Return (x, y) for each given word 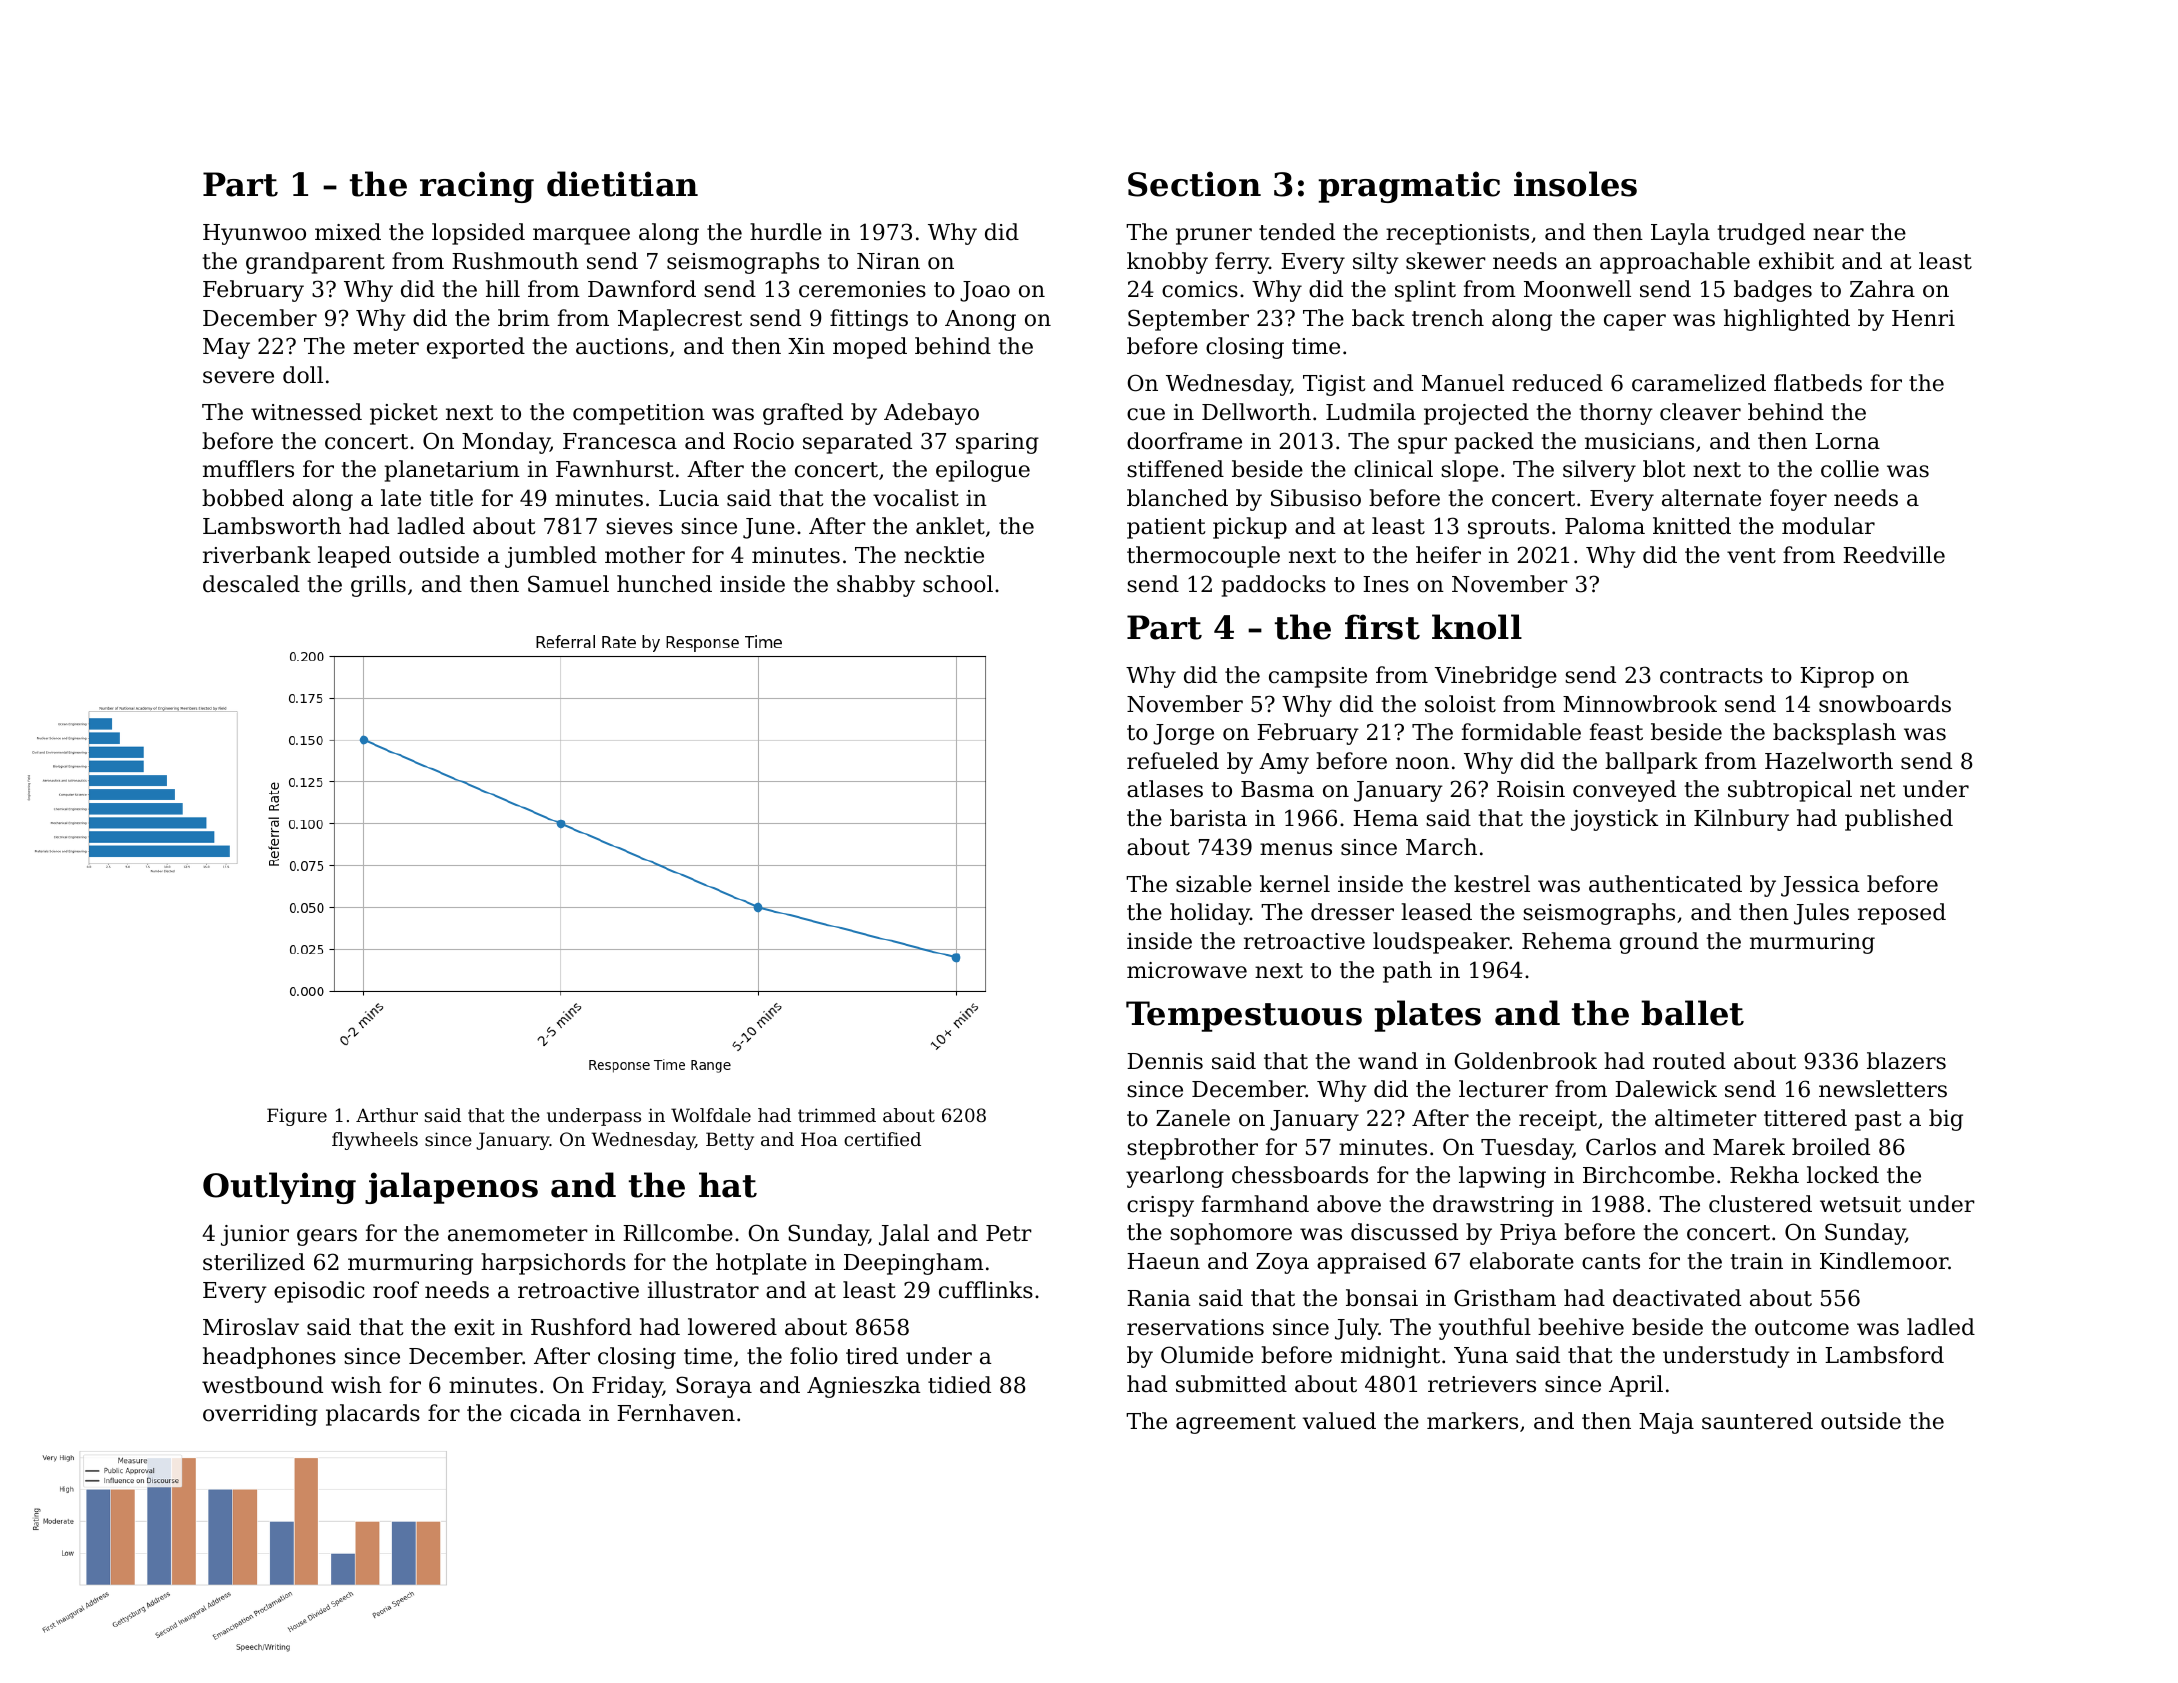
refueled (1173, 761)
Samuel (568, 584)
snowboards (1885, 704)
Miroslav (251, 1327)
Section (1194, 184)
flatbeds (1818, 383)
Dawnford (642, 289)
